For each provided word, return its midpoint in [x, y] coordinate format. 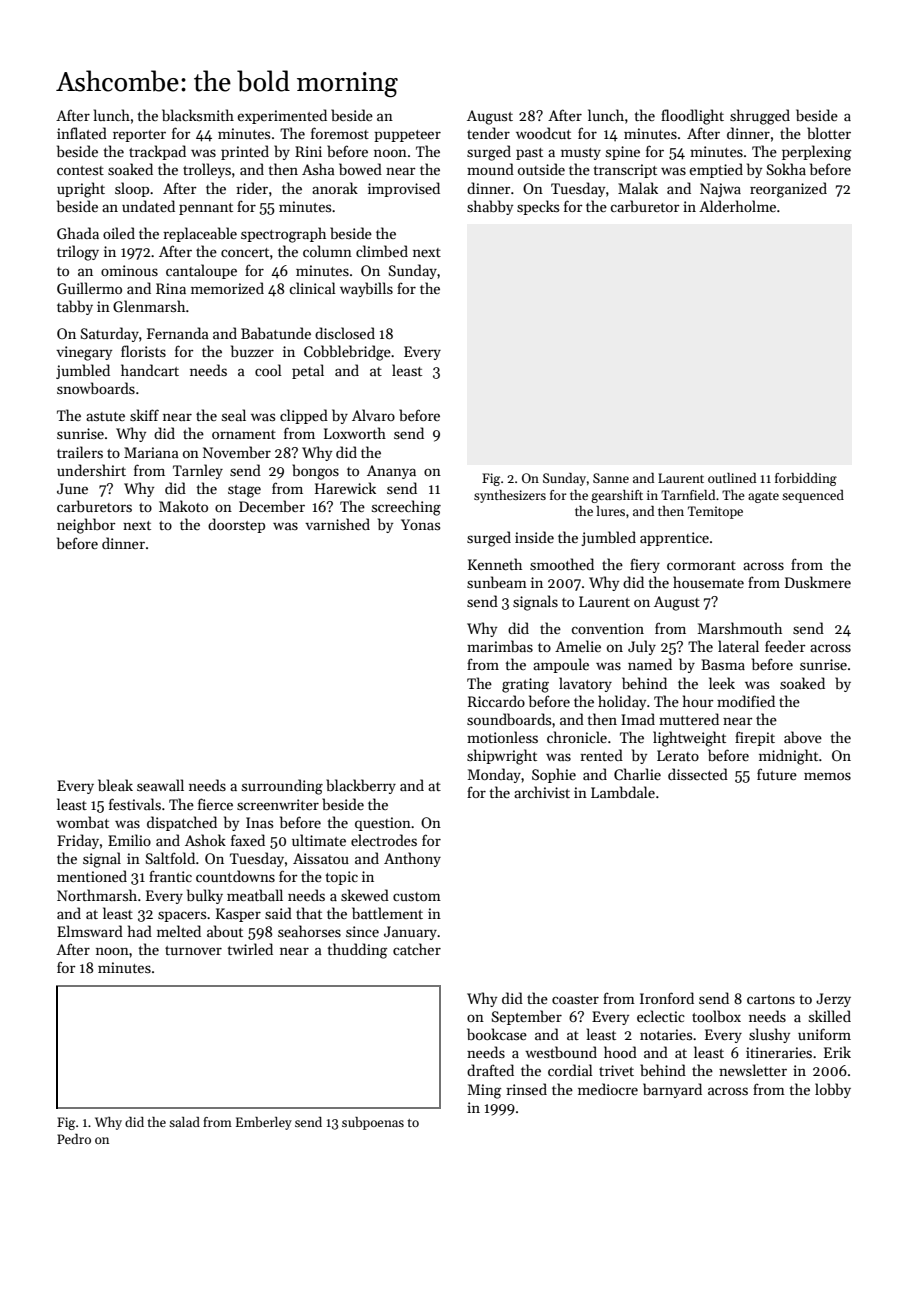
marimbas [500, 646]
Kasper [238, 915]
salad [184, 1122]
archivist [542, 792]
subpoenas [373, 1123]
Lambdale [623, 792]
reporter [139, 136]
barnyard [672, 1090]
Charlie [637, 774]
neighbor [86, 526]
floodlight [692, 117]
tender [488, 133]
